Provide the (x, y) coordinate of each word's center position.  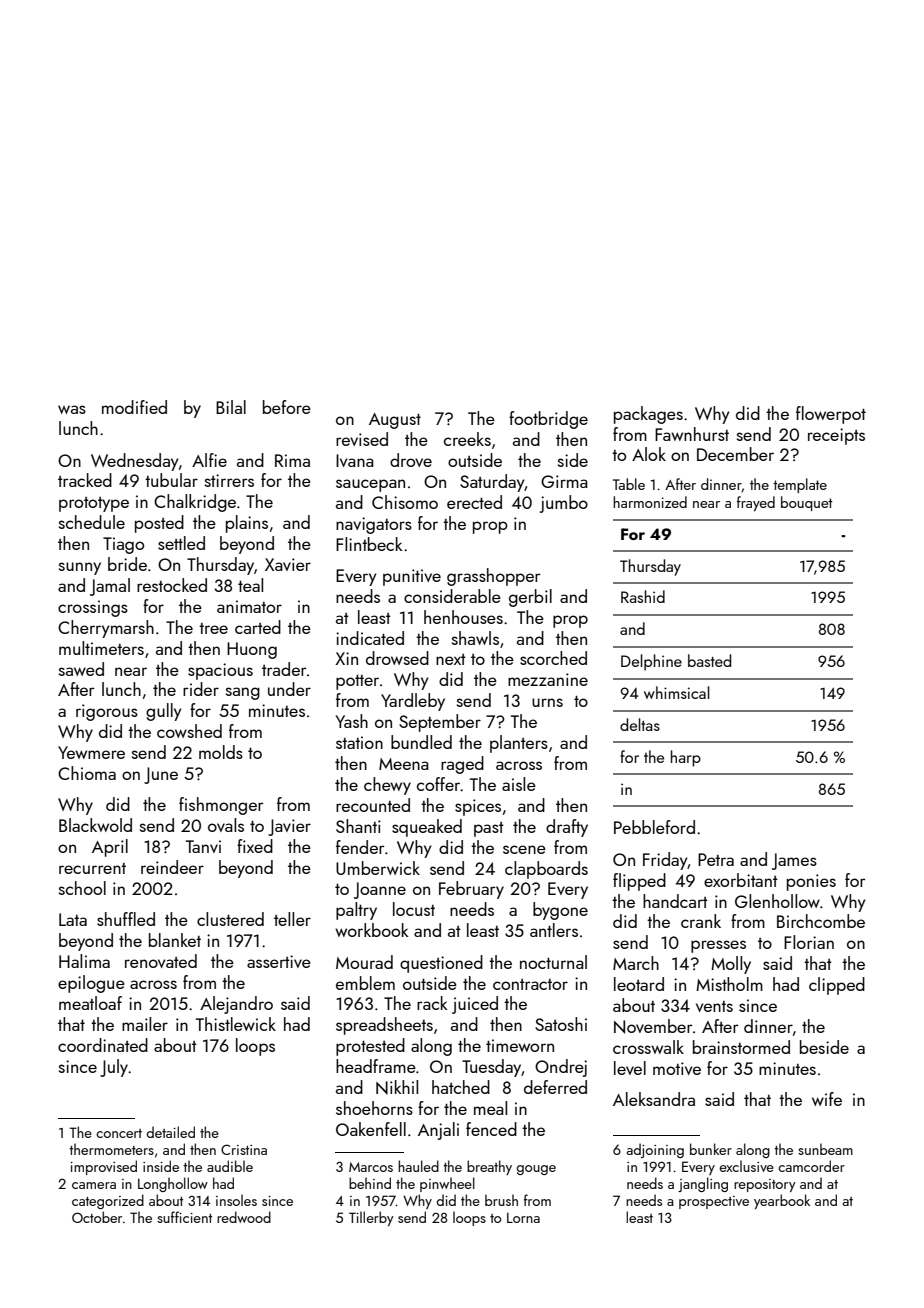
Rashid (643, 596)
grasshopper (493, 577)
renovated (161, 961)
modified (134, 407)
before (287, 407)
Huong (252, 650)
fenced (491, 1129)
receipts (836, 436)
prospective (714, 1202)
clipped (837, 986)
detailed (171, 1132)
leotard (639, 984)
